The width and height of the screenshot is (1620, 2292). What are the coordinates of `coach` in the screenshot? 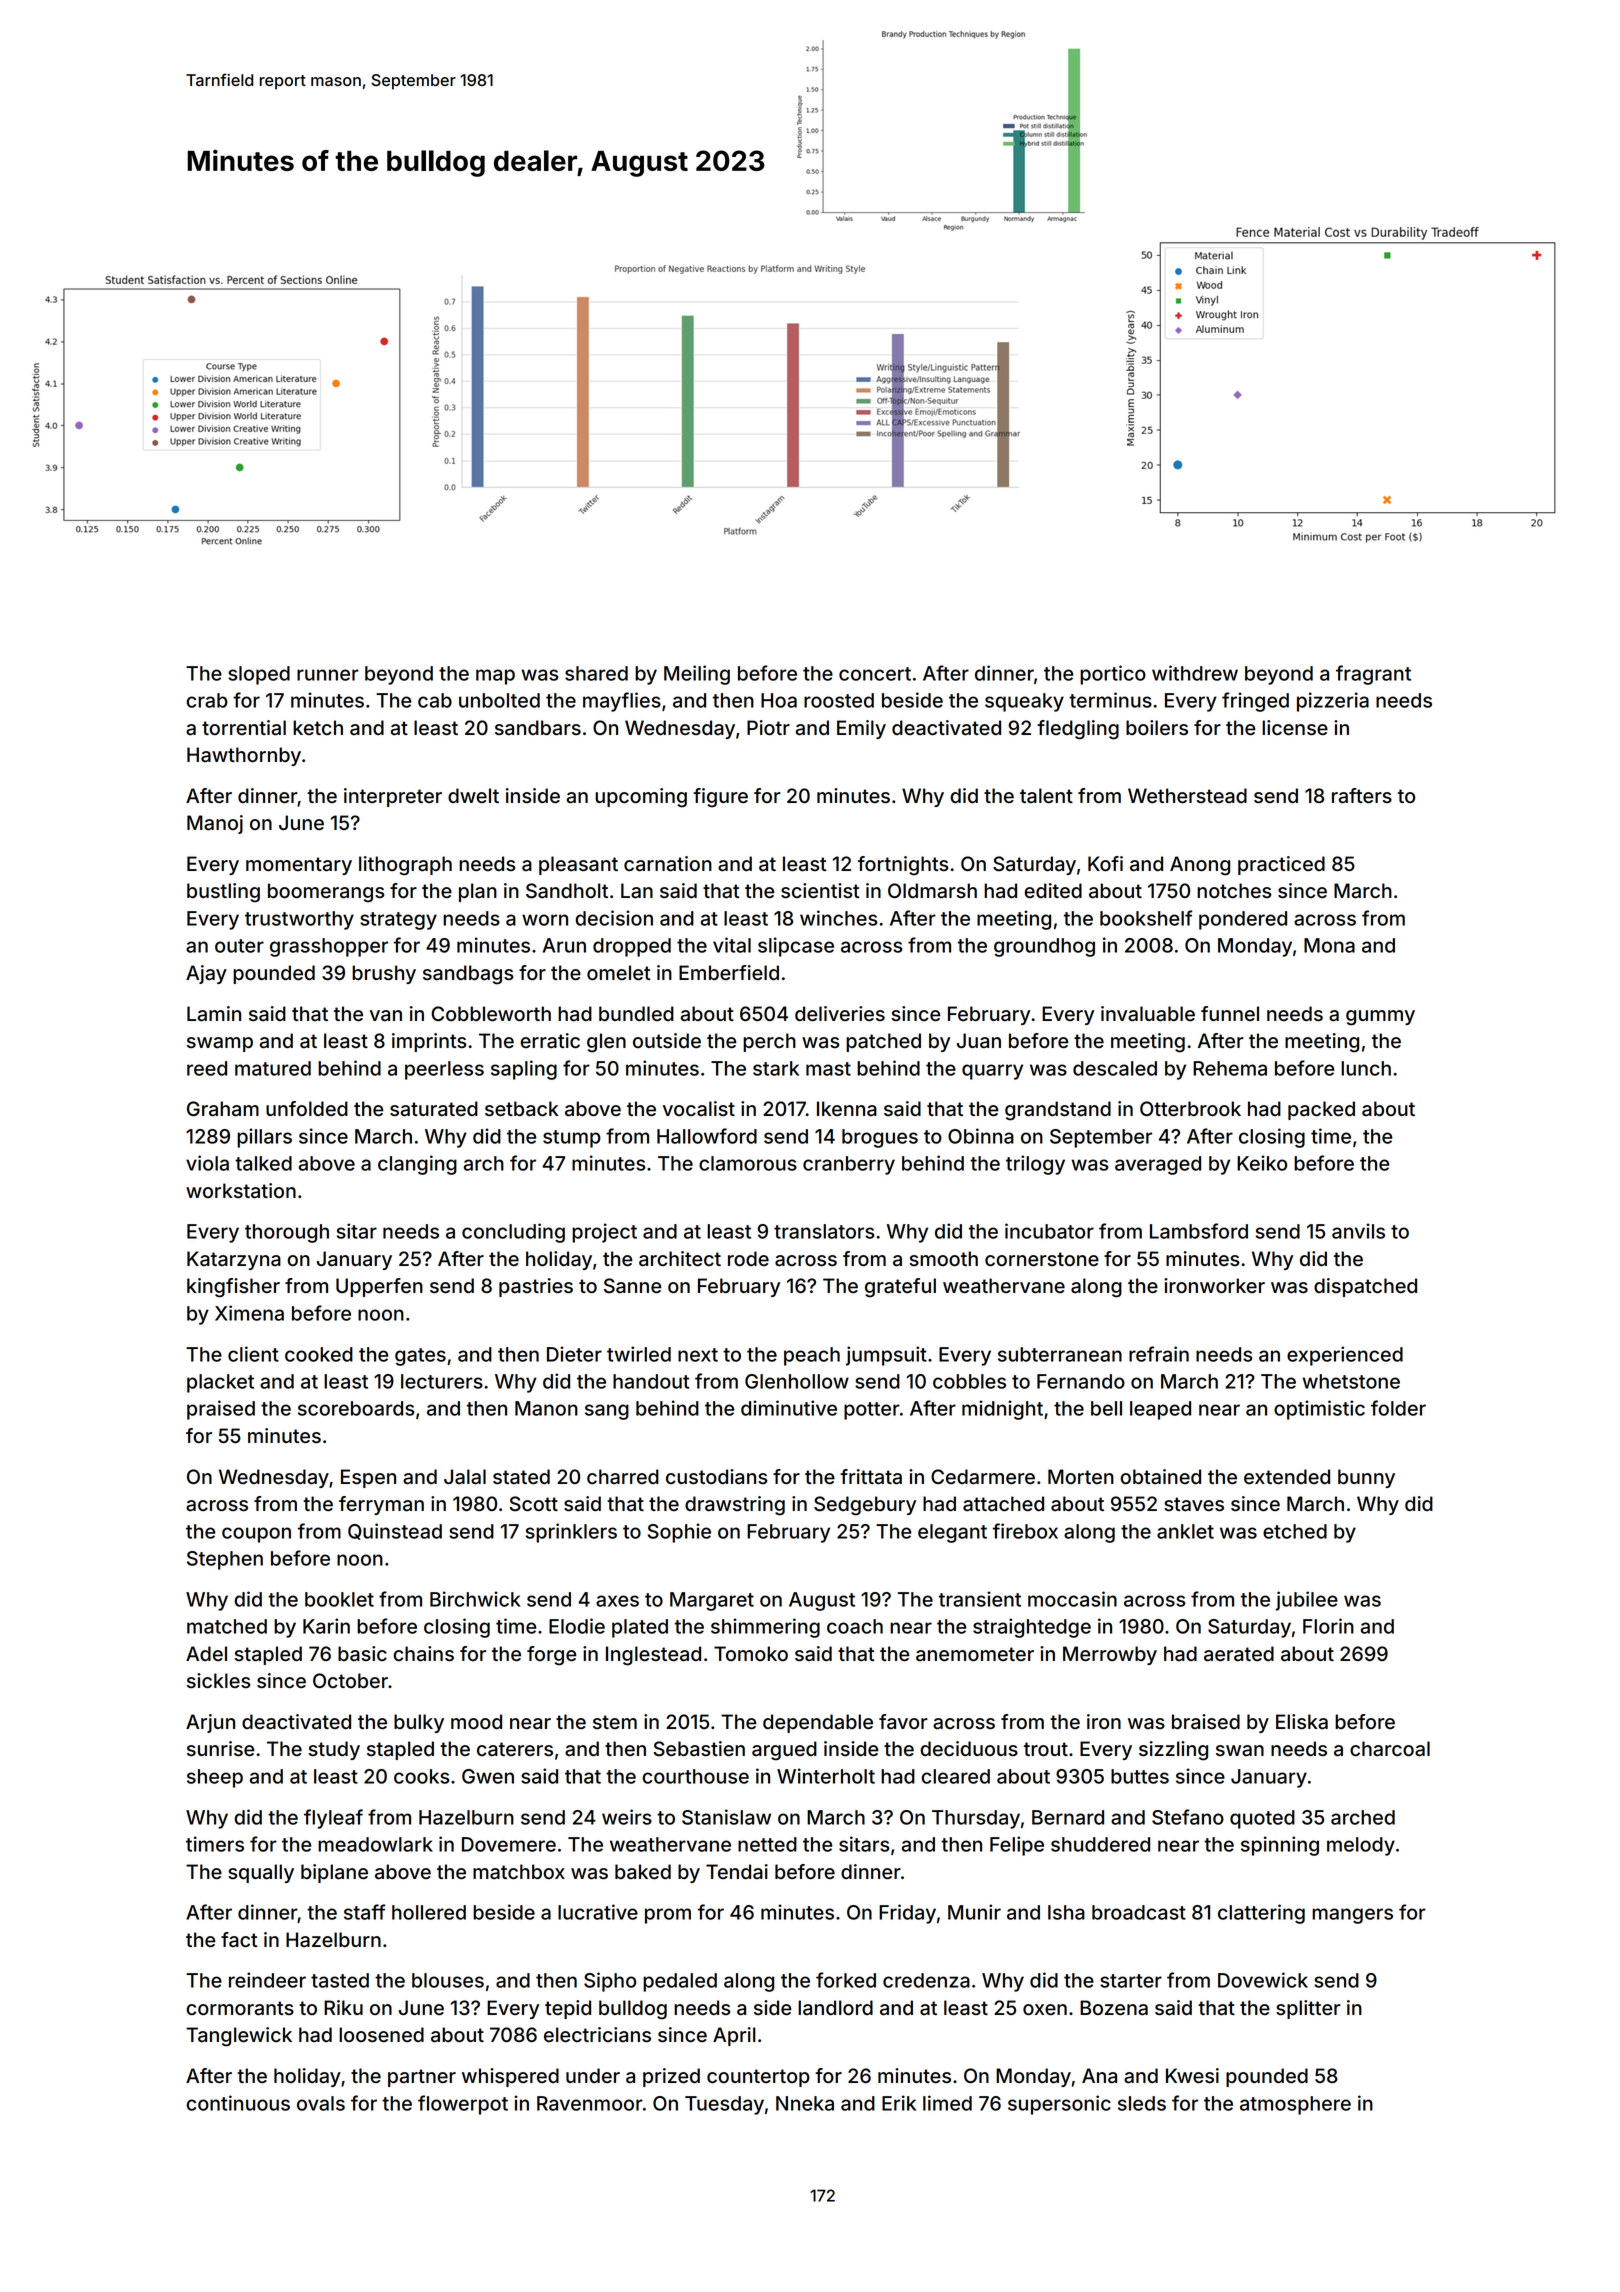 It's located at (855, 1626).
